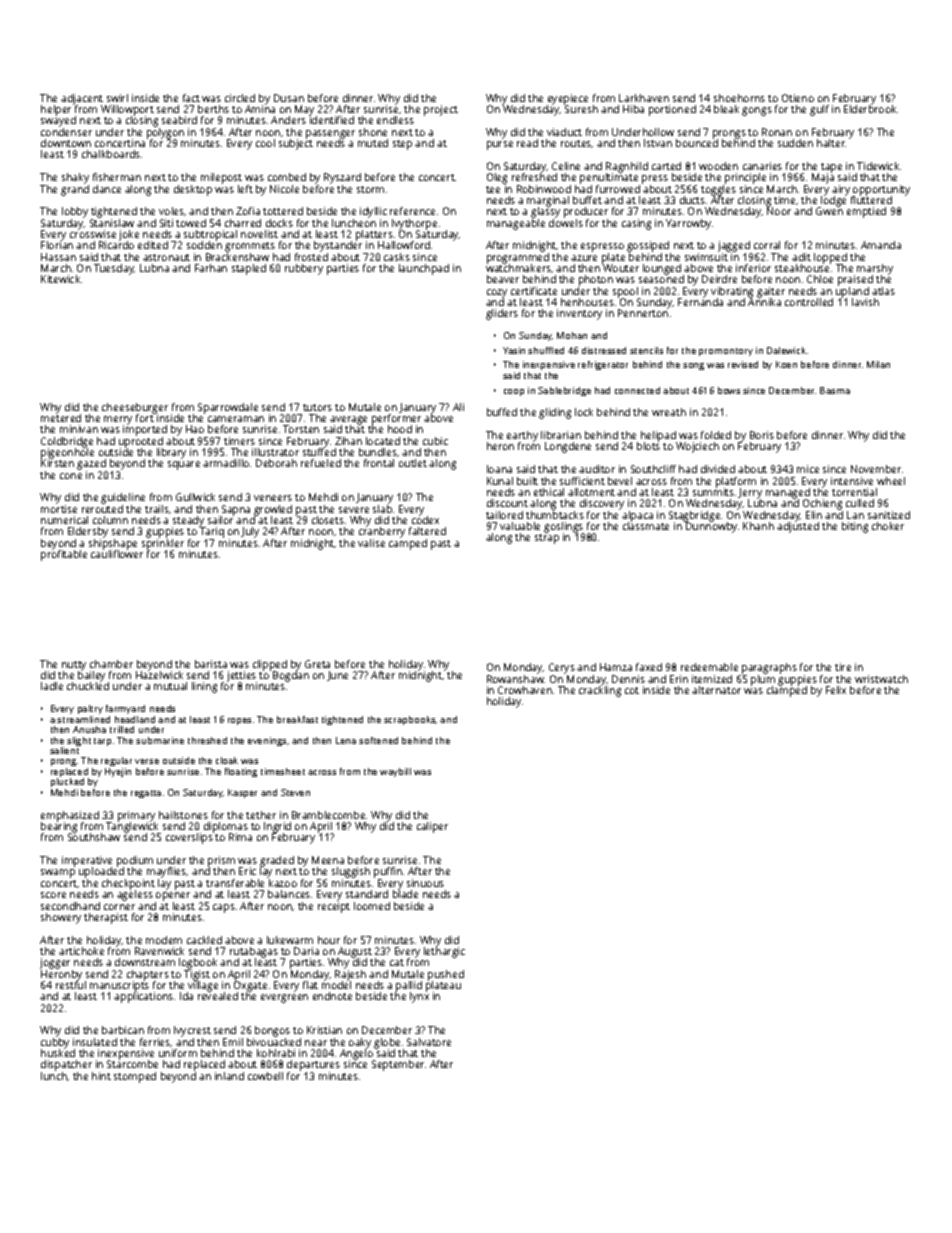 The width and height of the screenshot is (952, 1233). Describe the element at coordinates (672, 110) in the screenshot. I see `portioned` at that location.
